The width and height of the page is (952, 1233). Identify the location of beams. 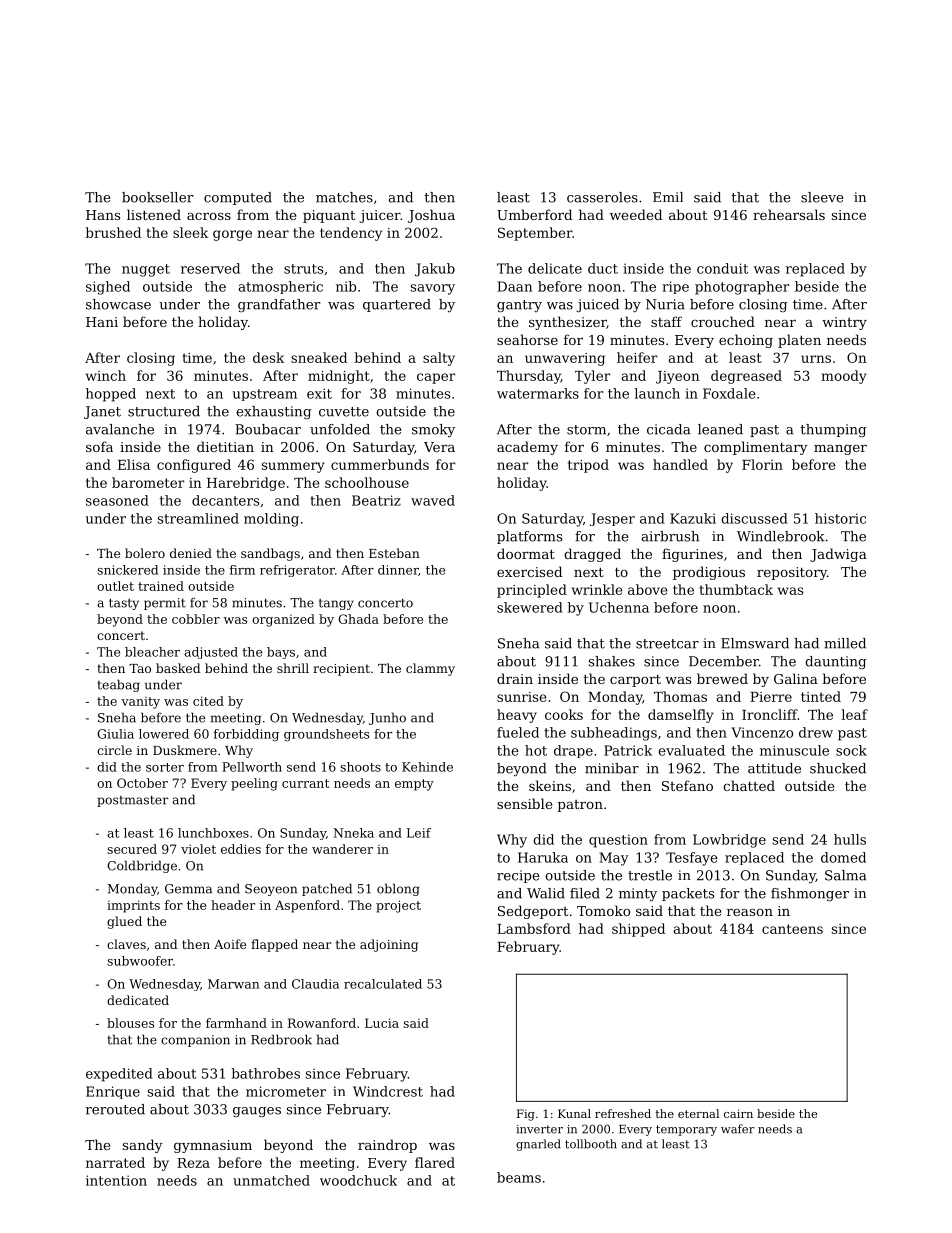
(519, 1177).
